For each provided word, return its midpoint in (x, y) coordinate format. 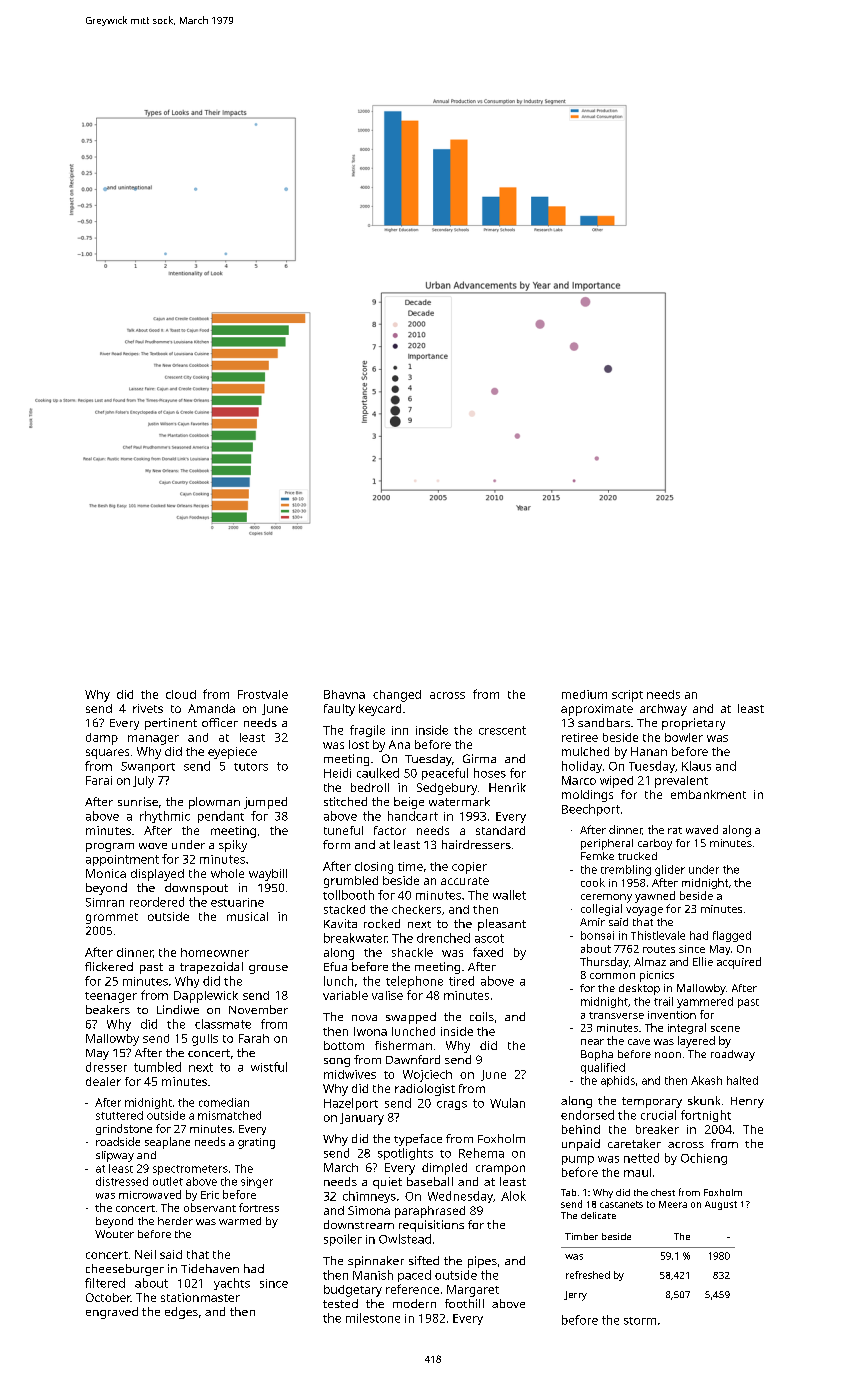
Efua (335, 966)
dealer (103, 1081)
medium (584, 694)
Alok (513, 1196)
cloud (181, 694)
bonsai (597, 935)
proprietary (693, 724)
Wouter (114, 1234)
